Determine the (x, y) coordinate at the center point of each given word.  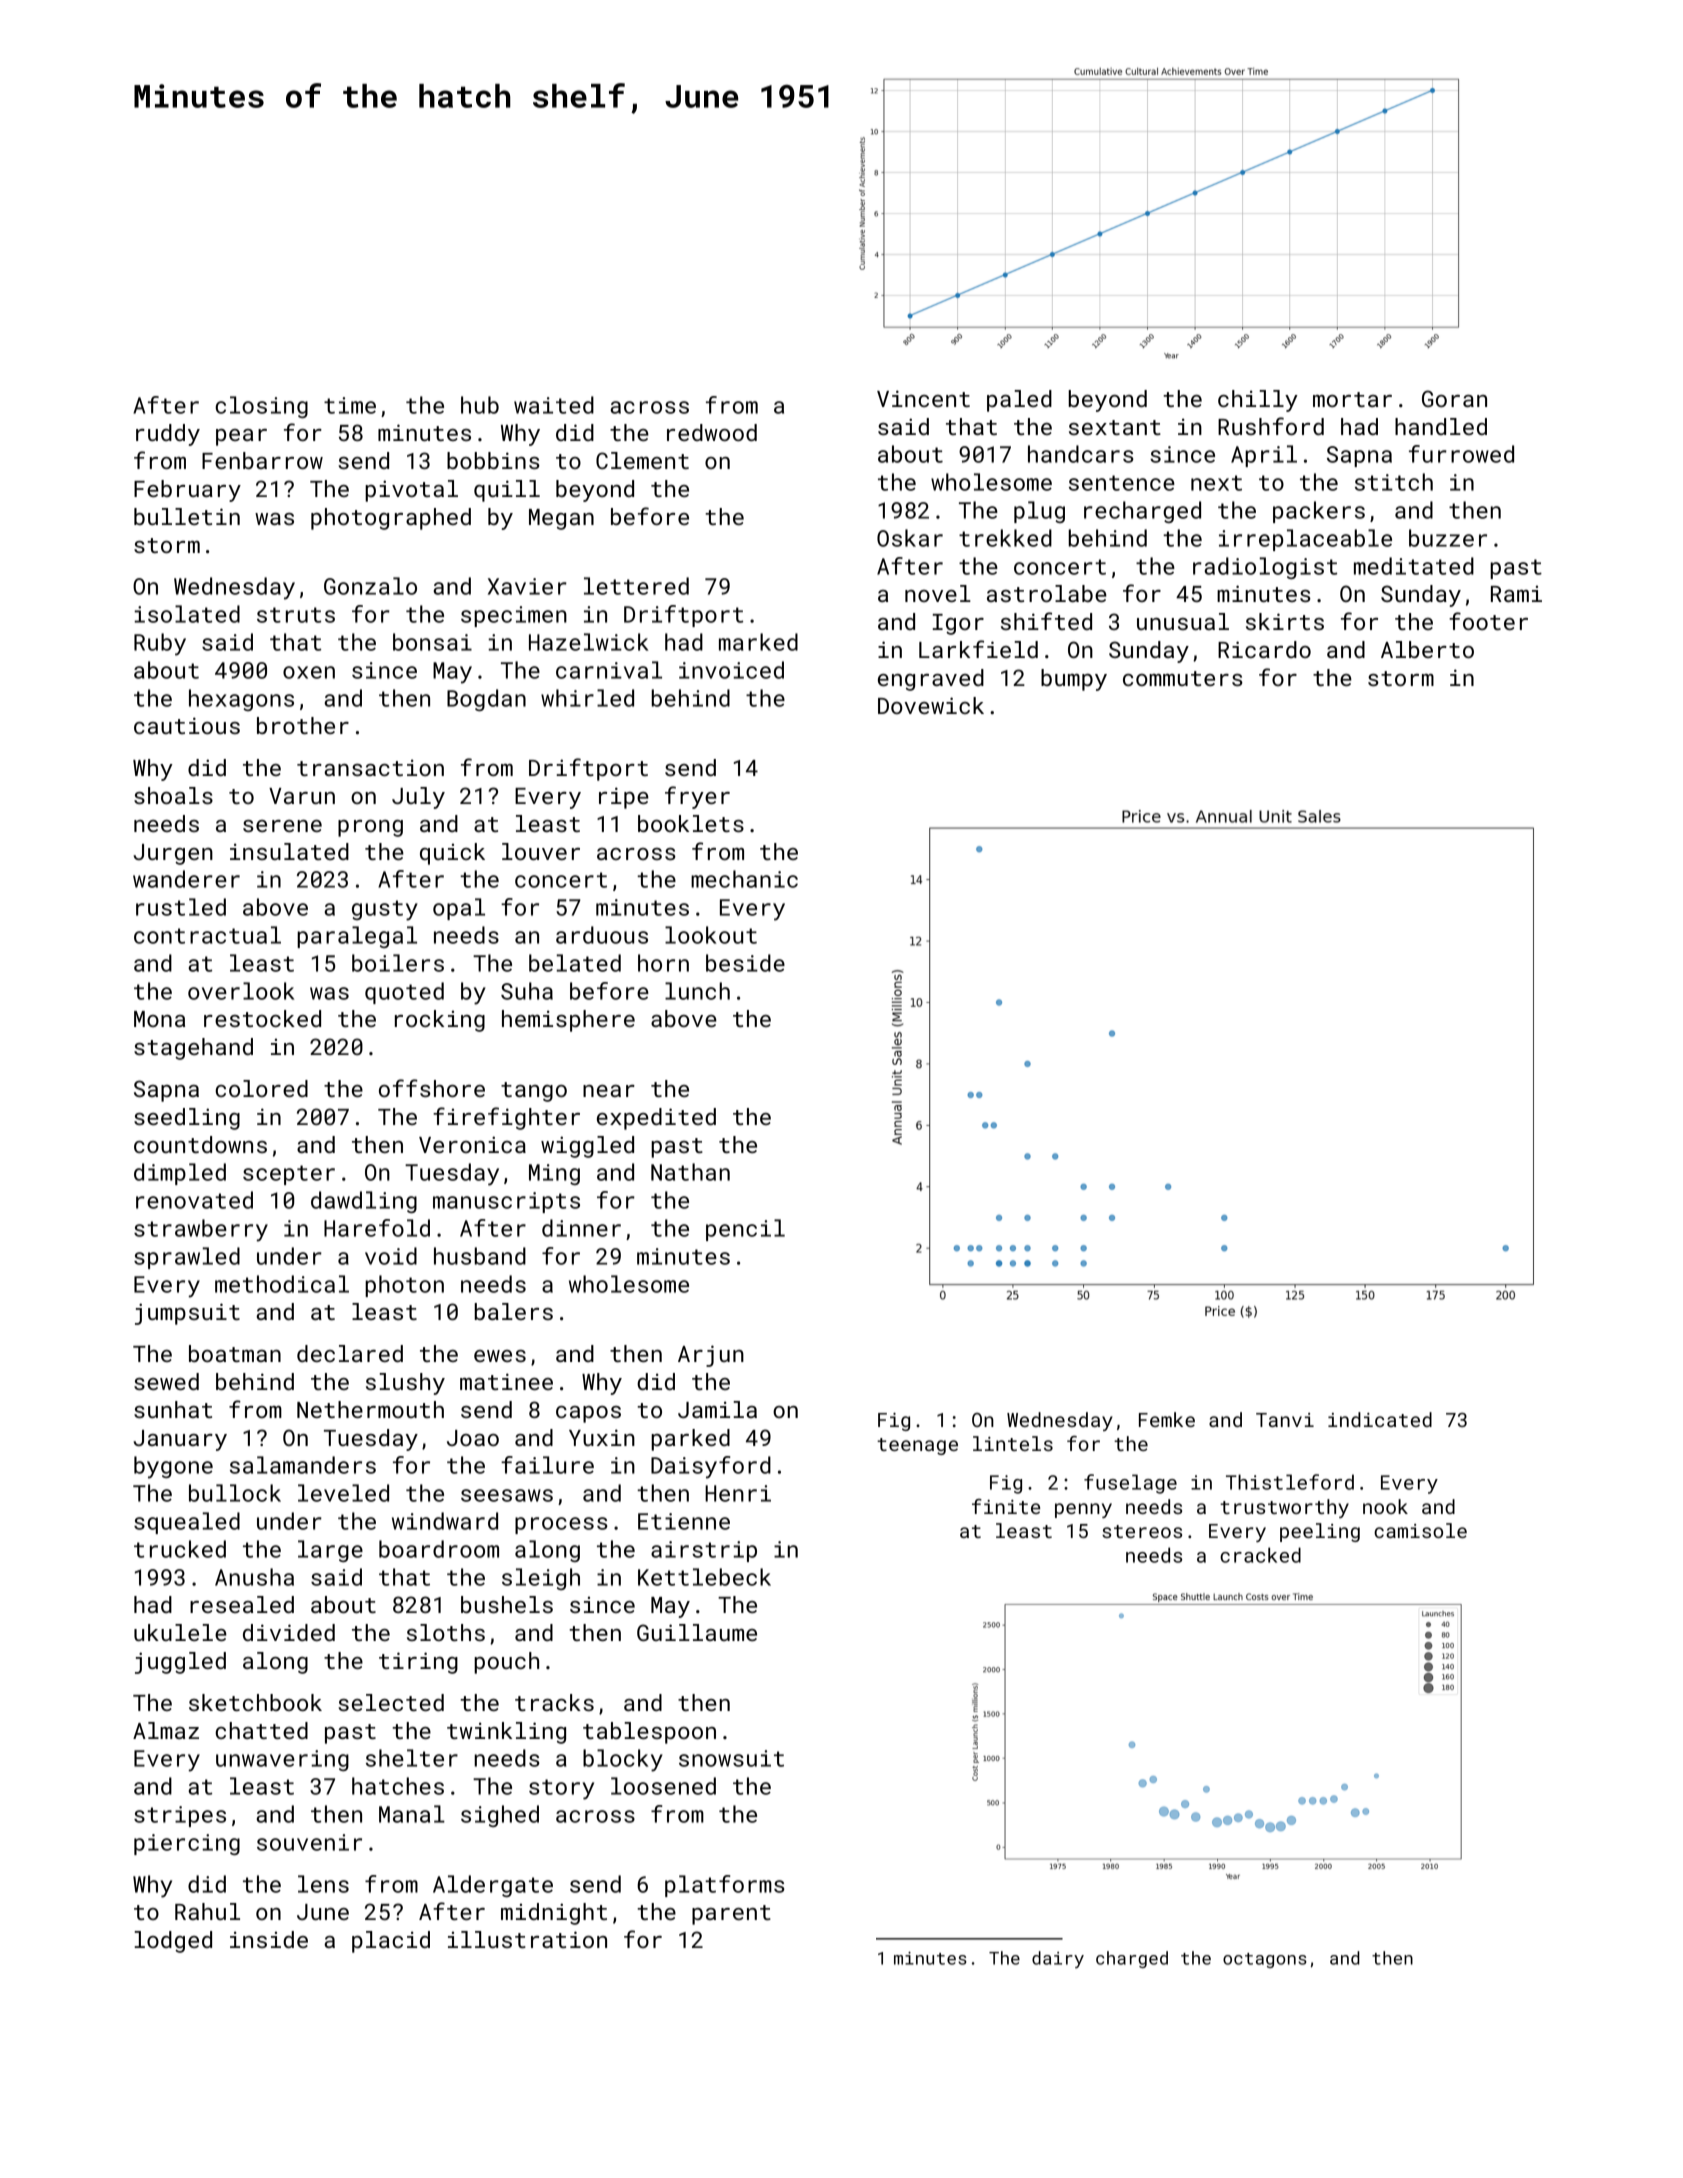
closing (261, 407)
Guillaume (697, 1632)
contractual (207, 935)
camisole (1420, 1530)
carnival (609, 670)
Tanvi (1285, 1420)
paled (1019, 401)
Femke (1167, 1419)
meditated (1414, 566)
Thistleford (1290, 1482)
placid (391, 1942)
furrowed (1461, 454)
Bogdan (486, 700)
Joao (473, 1438)
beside (745, 963)
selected (391, 1702)
